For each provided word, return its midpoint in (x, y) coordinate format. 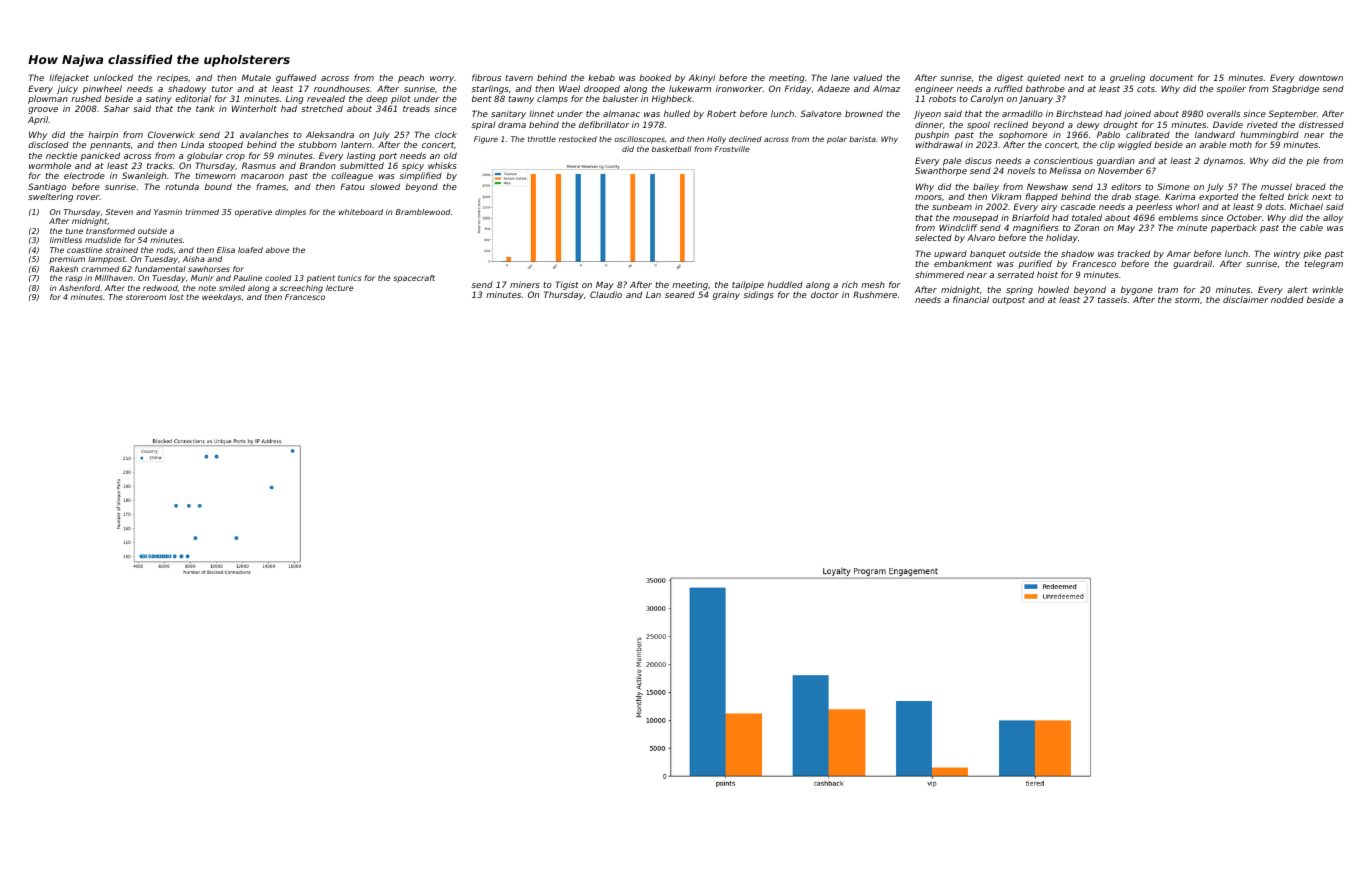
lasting (361, 156)
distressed (1321, 124)
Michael (1306, 206)
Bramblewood (423, 212)
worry (442, 79)
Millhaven (114, 278)
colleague (352, 176)
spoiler (1231, 89)
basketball (671, 149)
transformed (110, 231)
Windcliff (958, 227)
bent (482, 98)
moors (928, 197)
